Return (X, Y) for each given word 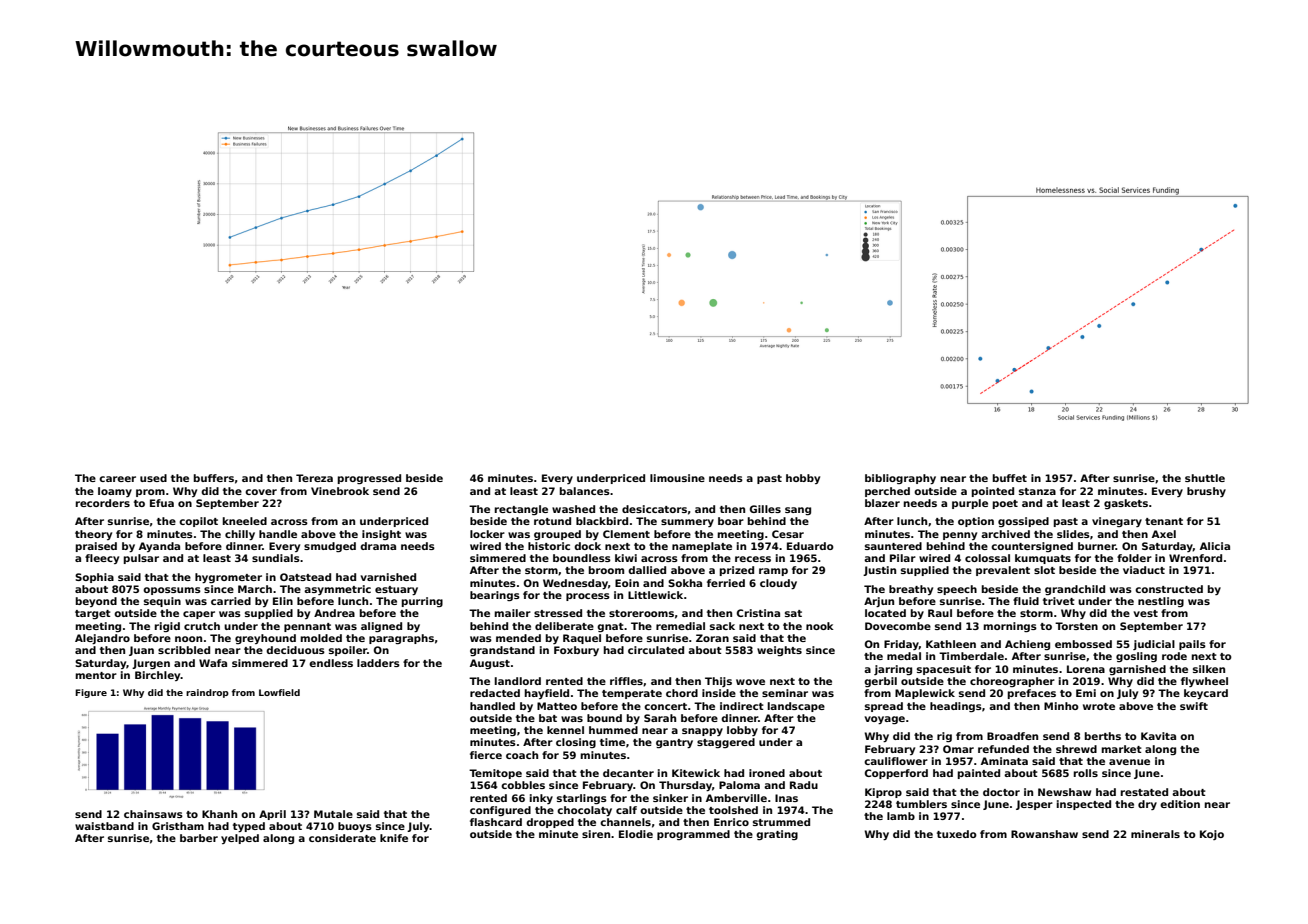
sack (722, 626)
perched (887, 492)
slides (1073, 534)
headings (956, 707)
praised (96, 547)
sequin (162, 602)
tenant (1164, 521)
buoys (355, 827)
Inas (786, 798)
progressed (369, 479)
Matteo (557, 706)
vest (1145, 613)
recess (753, 559)
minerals (1155, 834)
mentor (96, 675)
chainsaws (153, 814)
